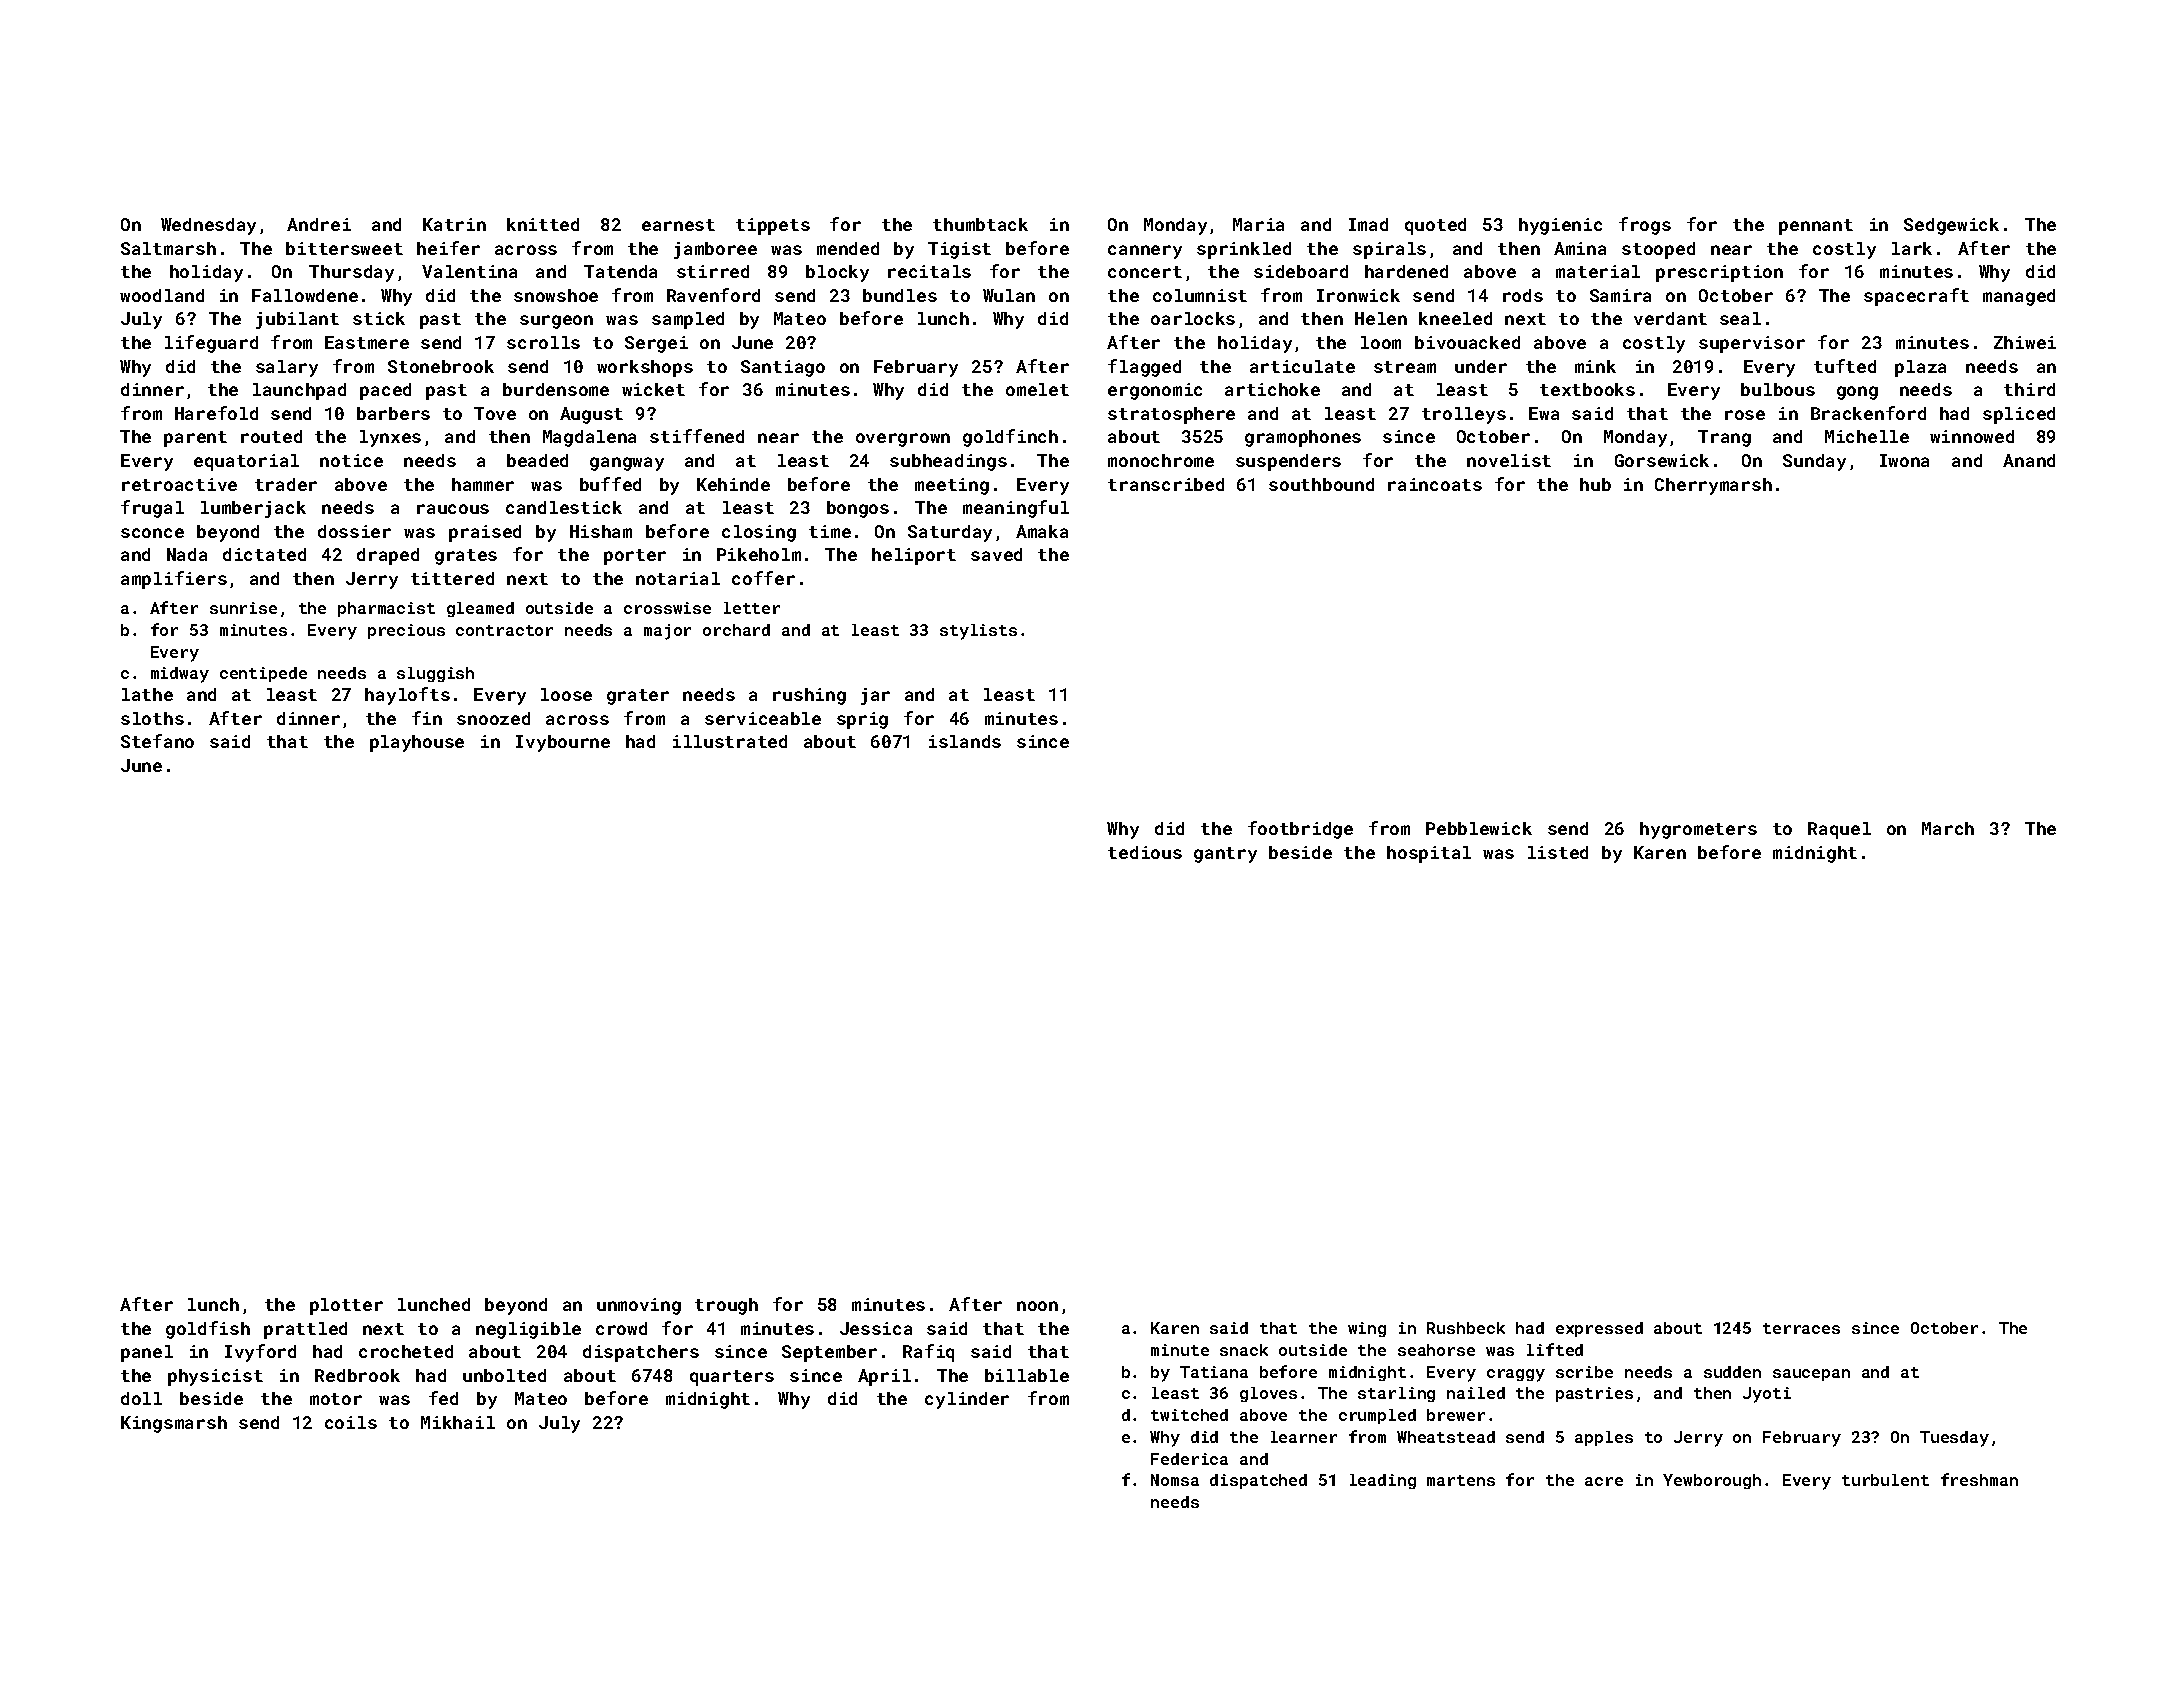  What do you see at coordinates (967, 1400) in the screenshot?
I see `cylinder` at bounding box center [967, 1400].
